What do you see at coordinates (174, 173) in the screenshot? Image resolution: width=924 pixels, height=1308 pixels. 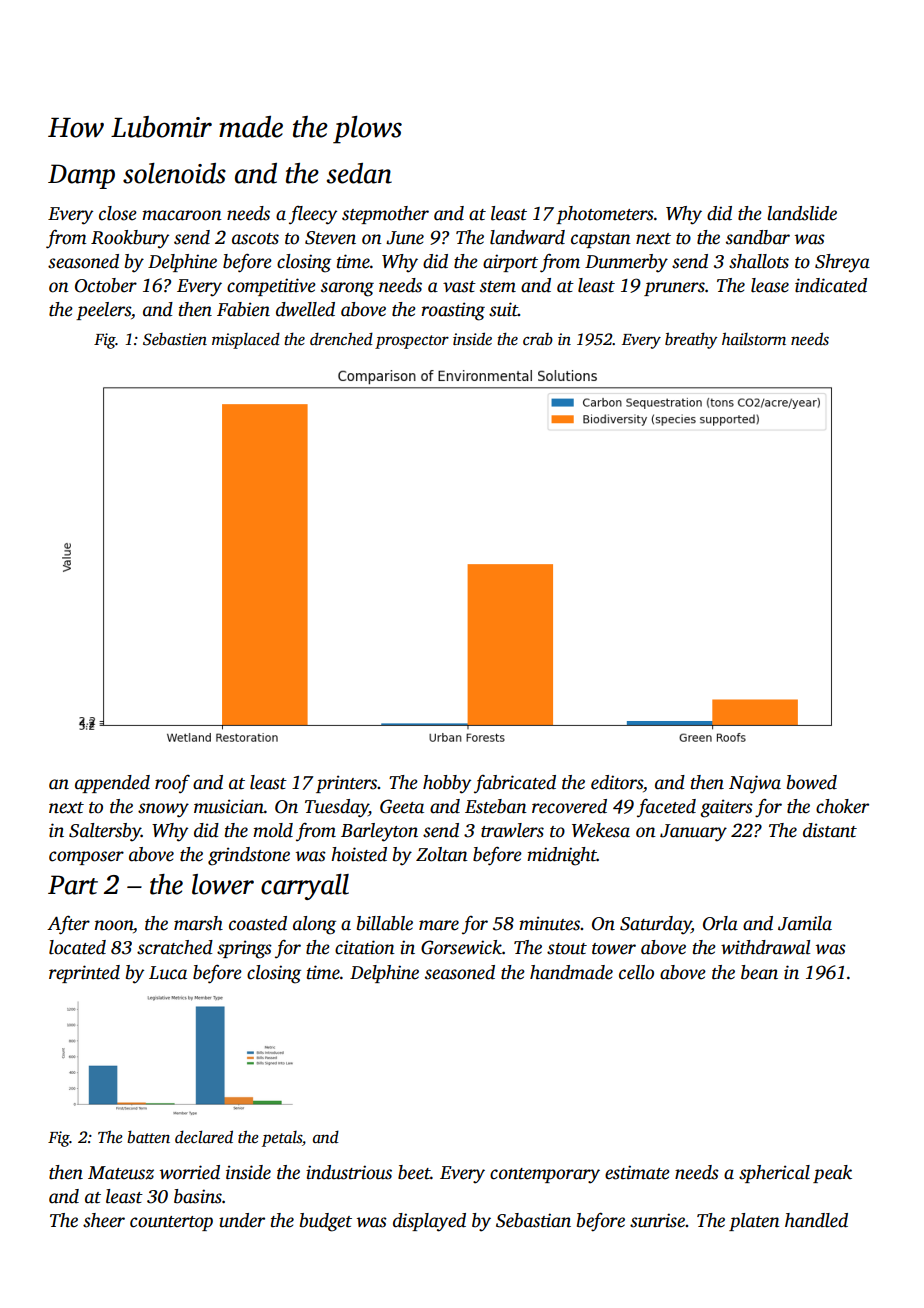 I see `solenoids` at bounding box center [174, 173].
